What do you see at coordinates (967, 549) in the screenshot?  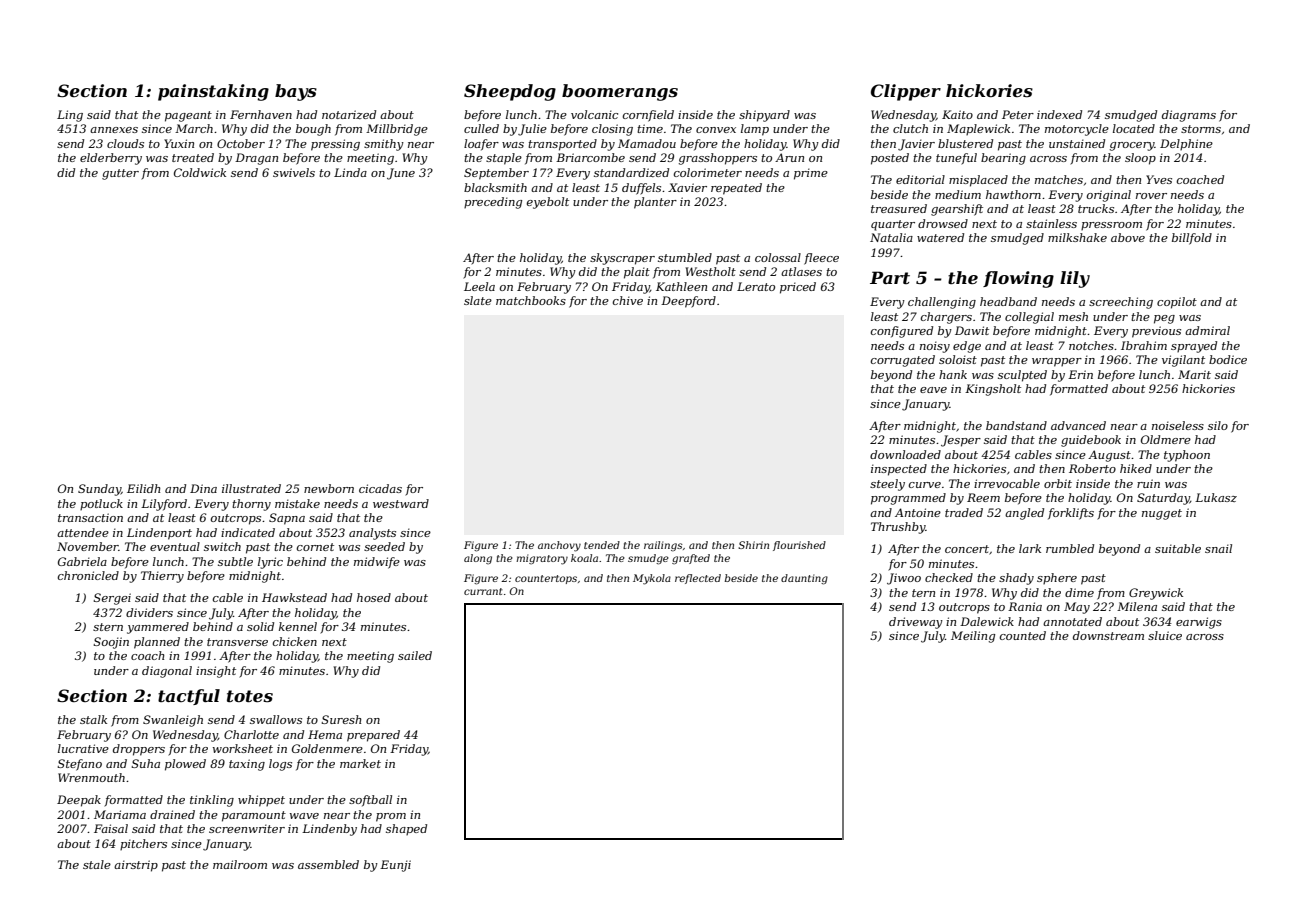 I see `concert` at bounding box center [967, 549].
